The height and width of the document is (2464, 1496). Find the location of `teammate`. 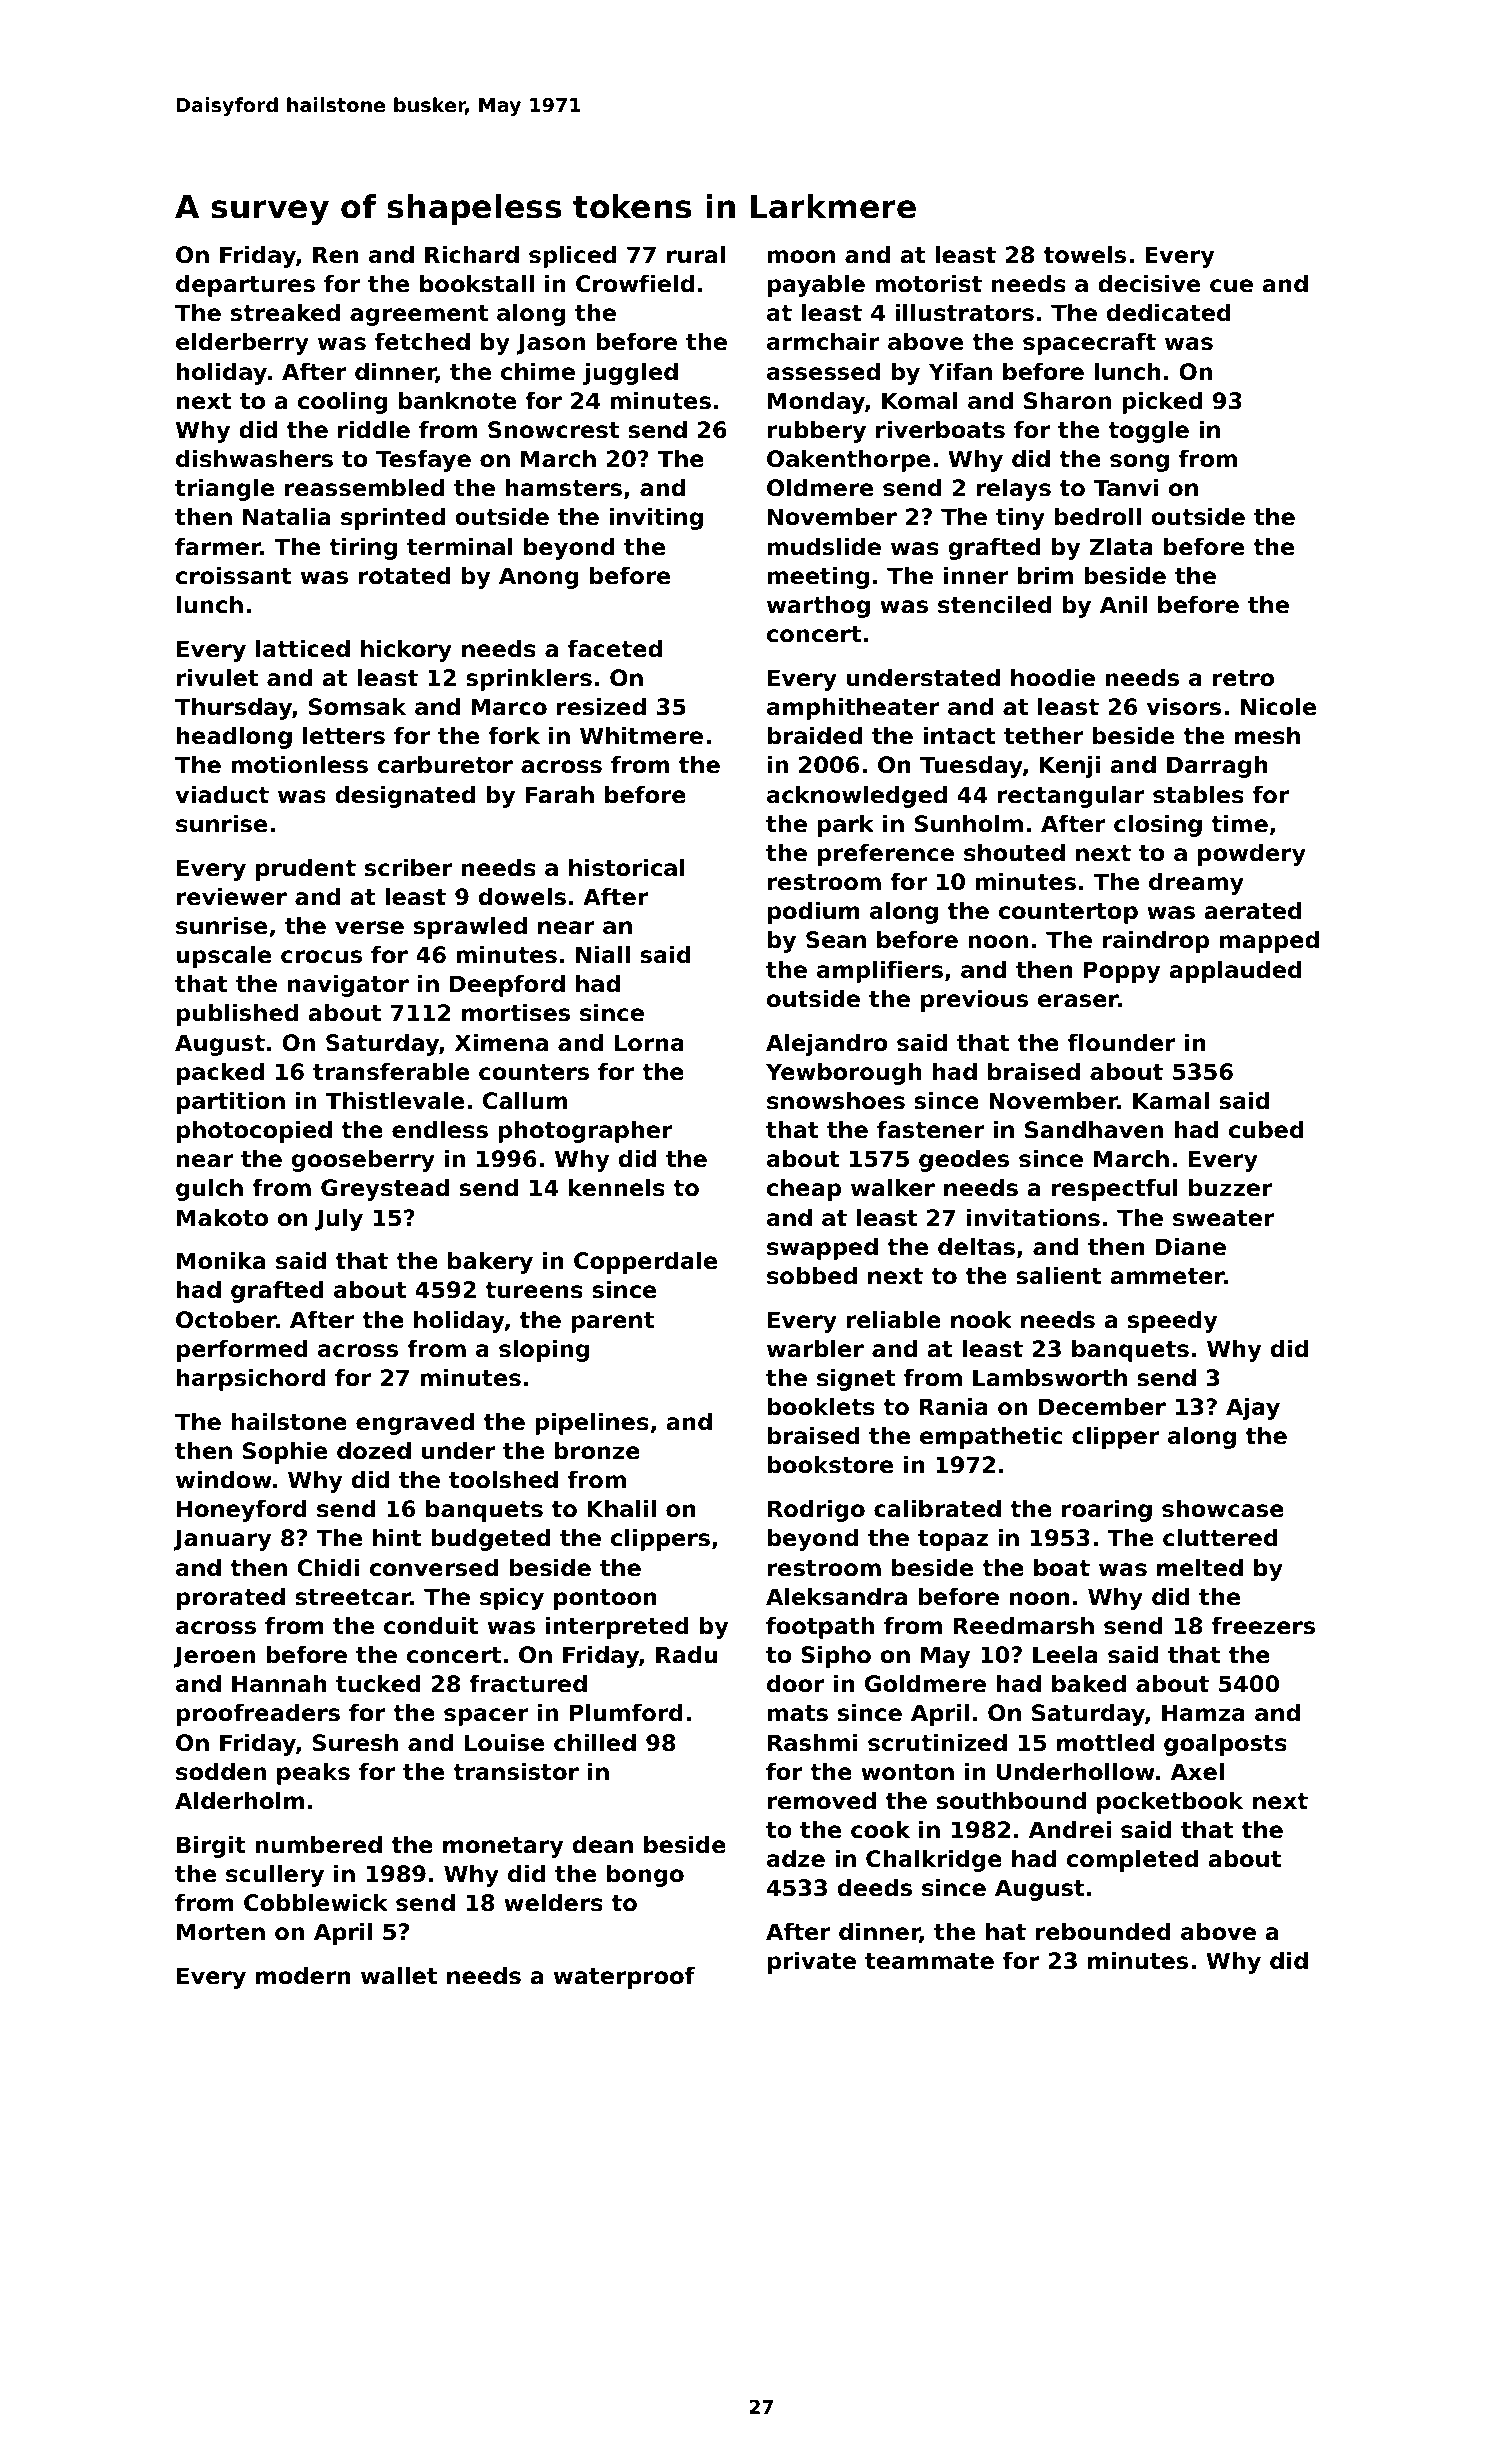

teammate is located at coordinates (929, 1961).
